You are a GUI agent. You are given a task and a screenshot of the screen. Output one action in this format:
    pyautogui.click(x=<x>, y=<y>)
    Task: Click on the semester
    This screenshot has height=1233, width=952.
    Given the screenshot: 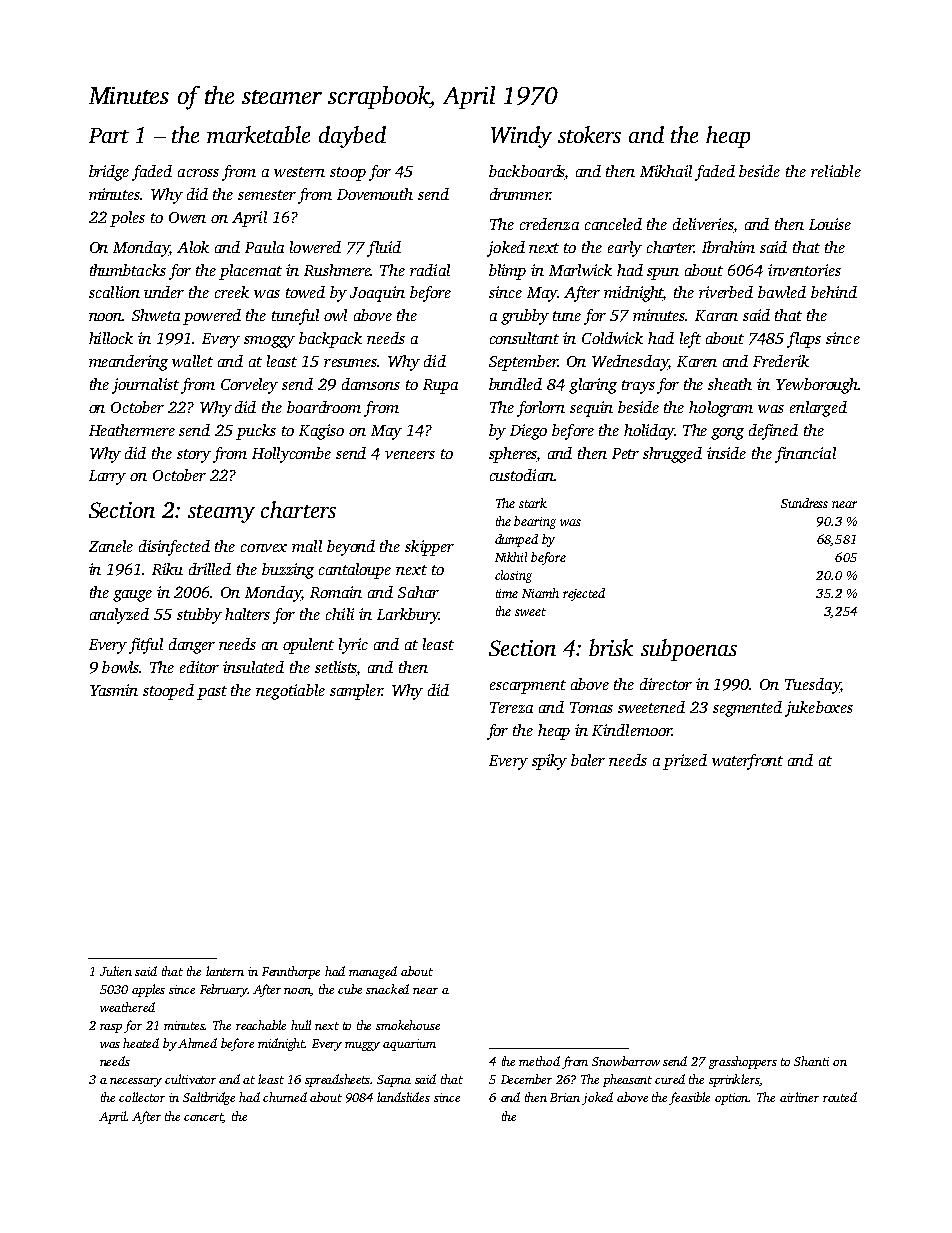 What is the action you would take?
    pyautogui.click(x=267, y=195)
